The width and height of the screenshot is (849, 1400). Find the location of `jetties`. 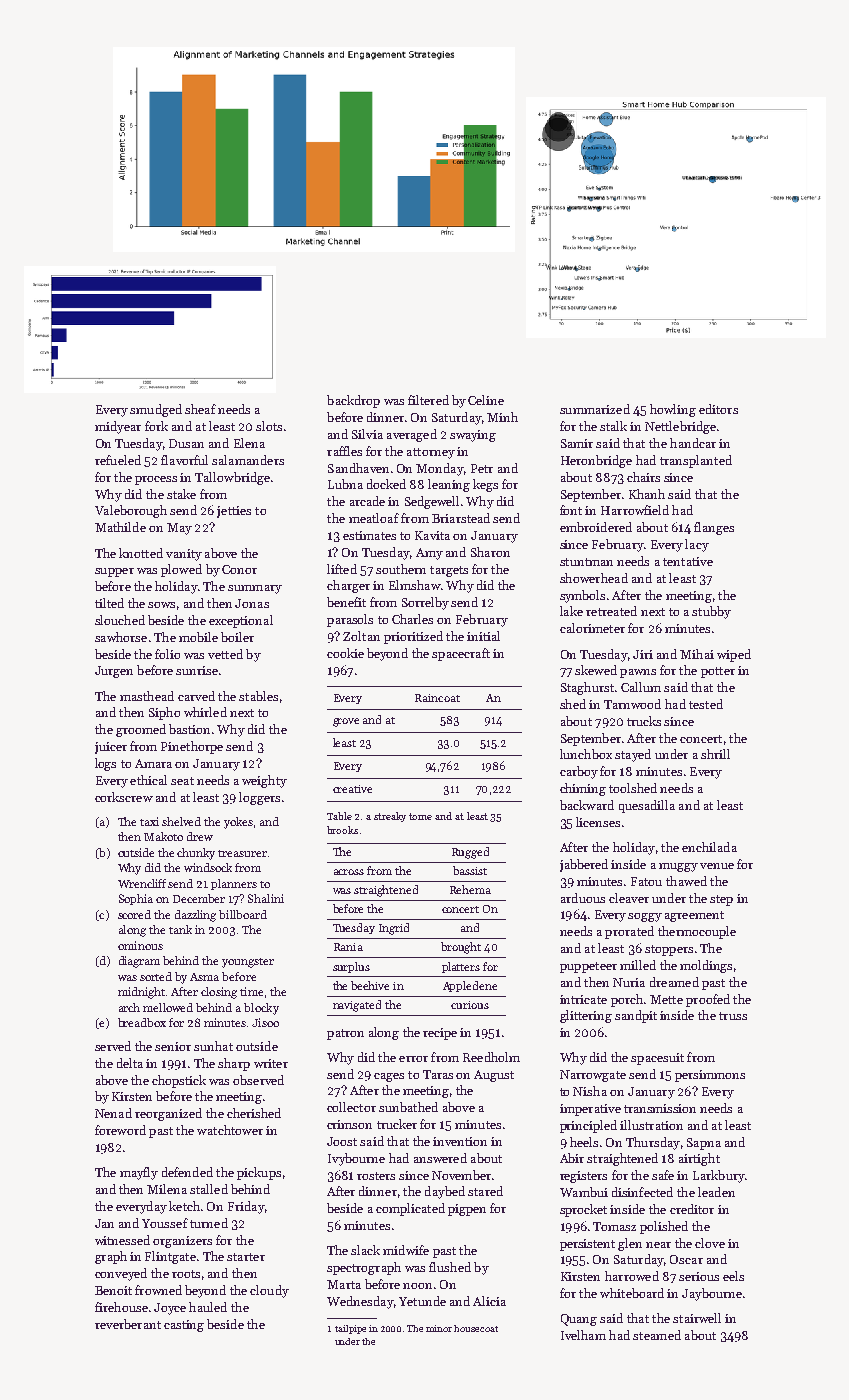

jetties is located at coordinates (234, 512).
